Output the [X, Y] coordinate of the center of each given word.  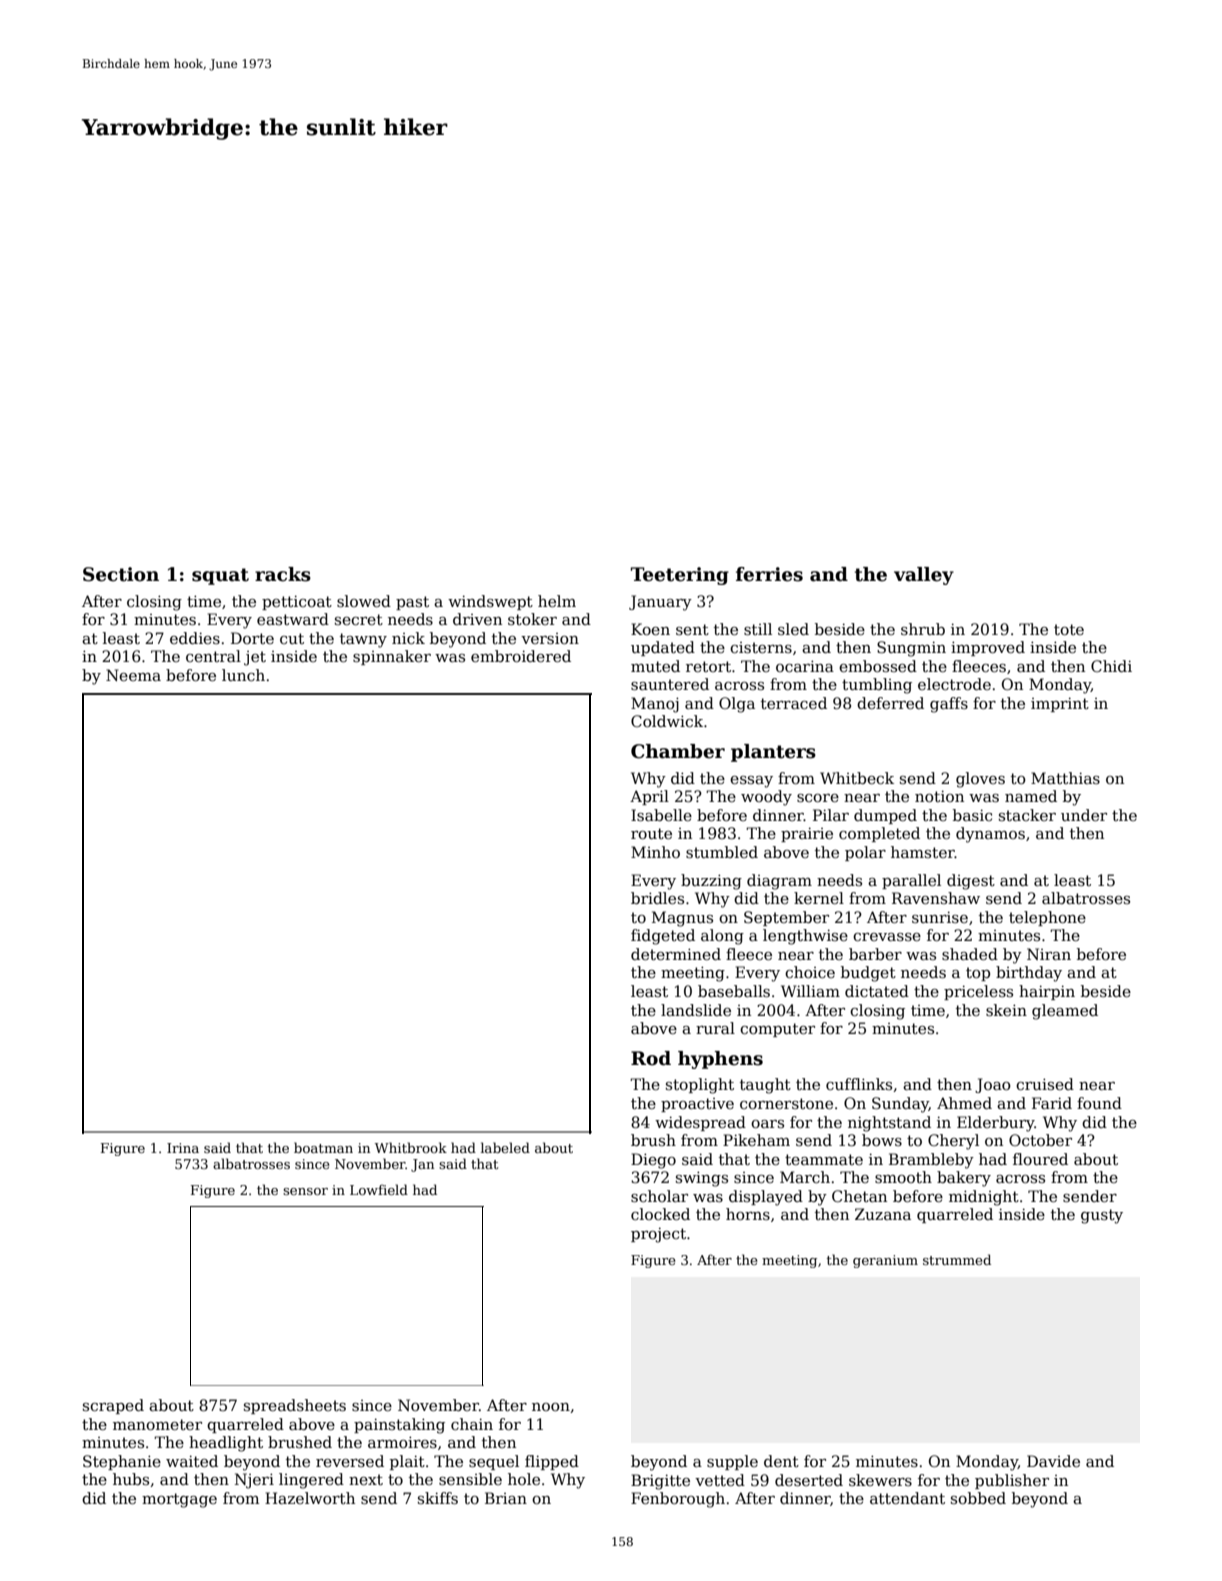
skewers [880, 1480]
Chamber [678, 751]
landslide [696, 1010]
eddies [195, 638]
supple [732, 1462]
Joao [993, 1085]
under [1084, 815]
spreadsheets [295, 1406]
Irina [183, 1148]
